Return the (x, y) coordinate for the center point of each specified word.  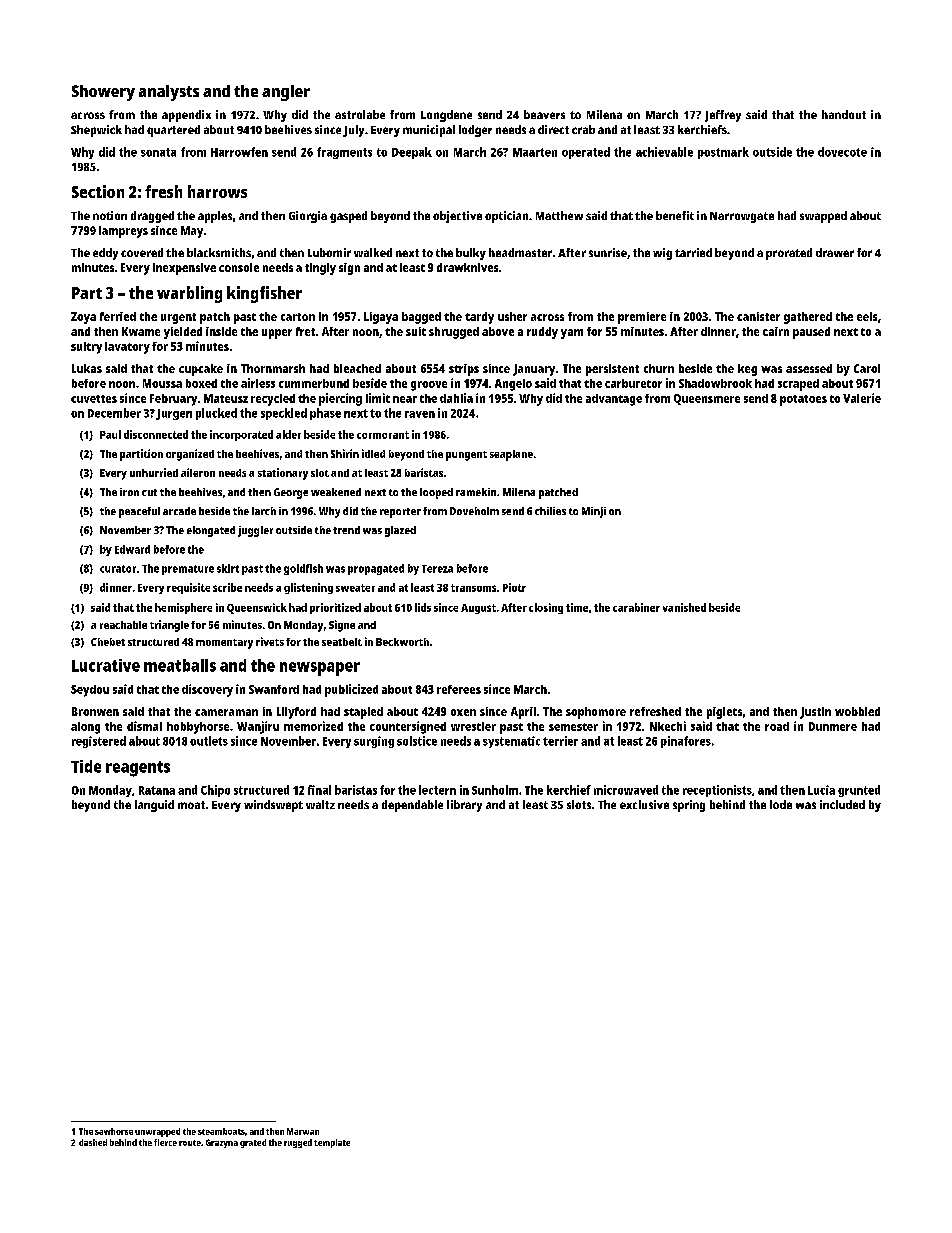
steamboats (221, 1131)
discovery (207, 690)
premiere (642, 318)
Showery (103, 93)
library (464, 806)
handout (844, 114)
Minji (594, 512)
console (239, 267)
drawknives (467, 267)
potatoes (803, 400)
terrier (560, 741)
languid (154, 806)
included (842, 804)
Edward (132, 549)
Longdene (446, 116)
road (777, 726)
